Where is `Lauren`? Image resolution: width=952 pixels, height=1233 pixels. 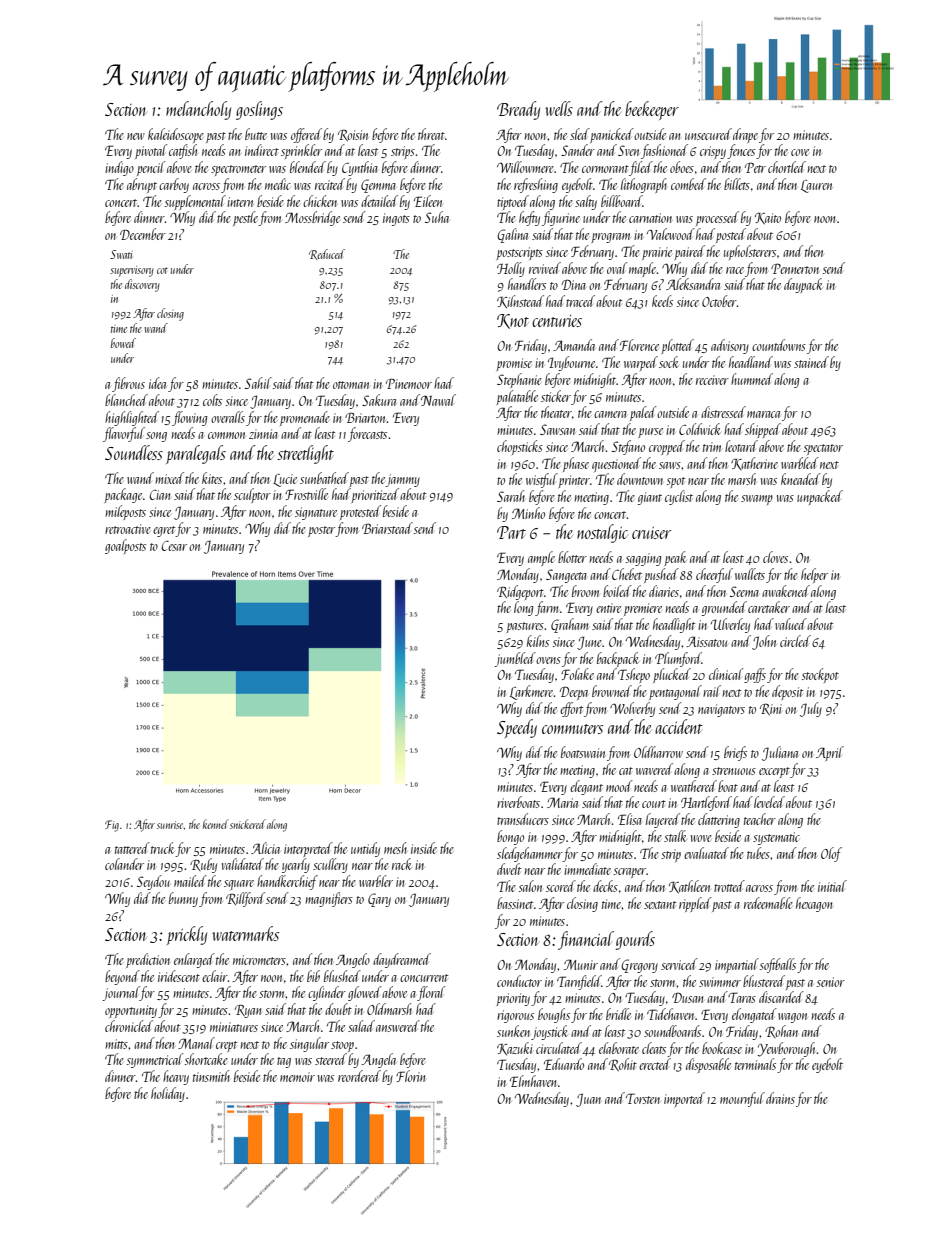 Lauren is located at coordinates (816, 186).
